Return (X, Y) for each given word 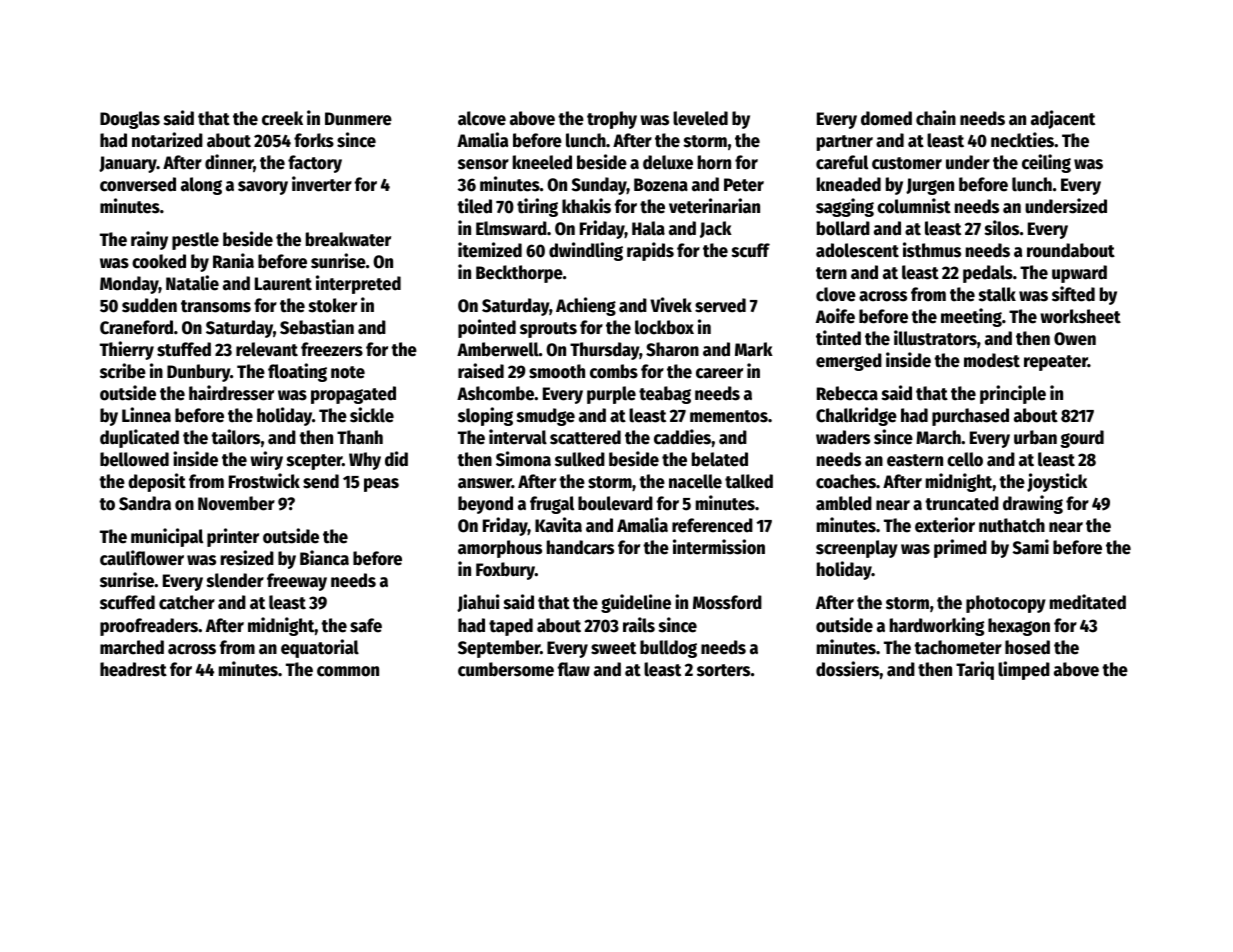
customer (907, 163)
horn (714, 162)
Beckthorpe (519, 274)
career (719, 373)
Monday (129, 285)
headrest (133, 669)
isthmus (932, 250)
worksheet (1080, 316)
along (201, 186)
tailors (235, 437)
